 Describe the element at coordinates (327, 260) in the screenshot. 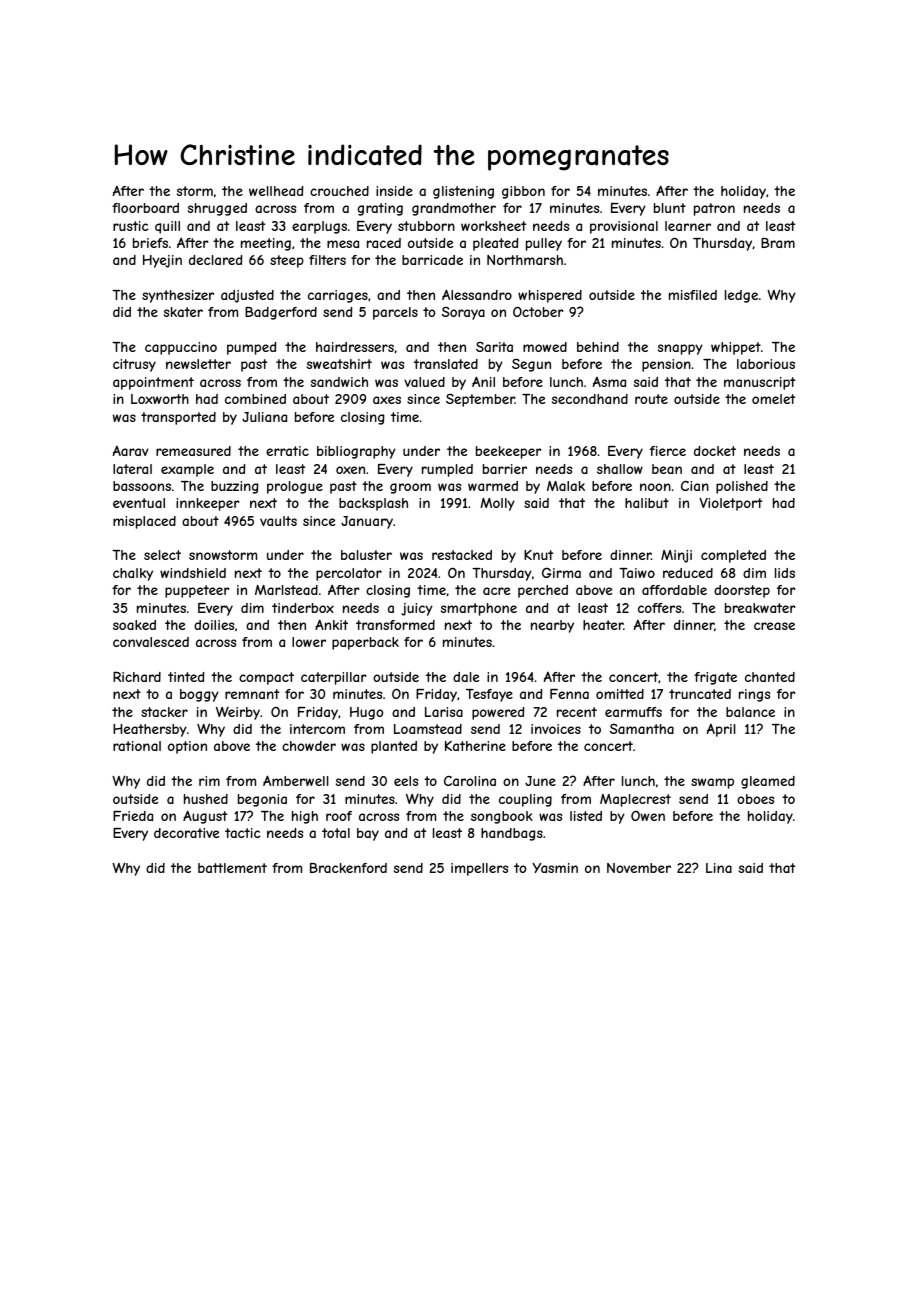

I see `filters` at that location.
